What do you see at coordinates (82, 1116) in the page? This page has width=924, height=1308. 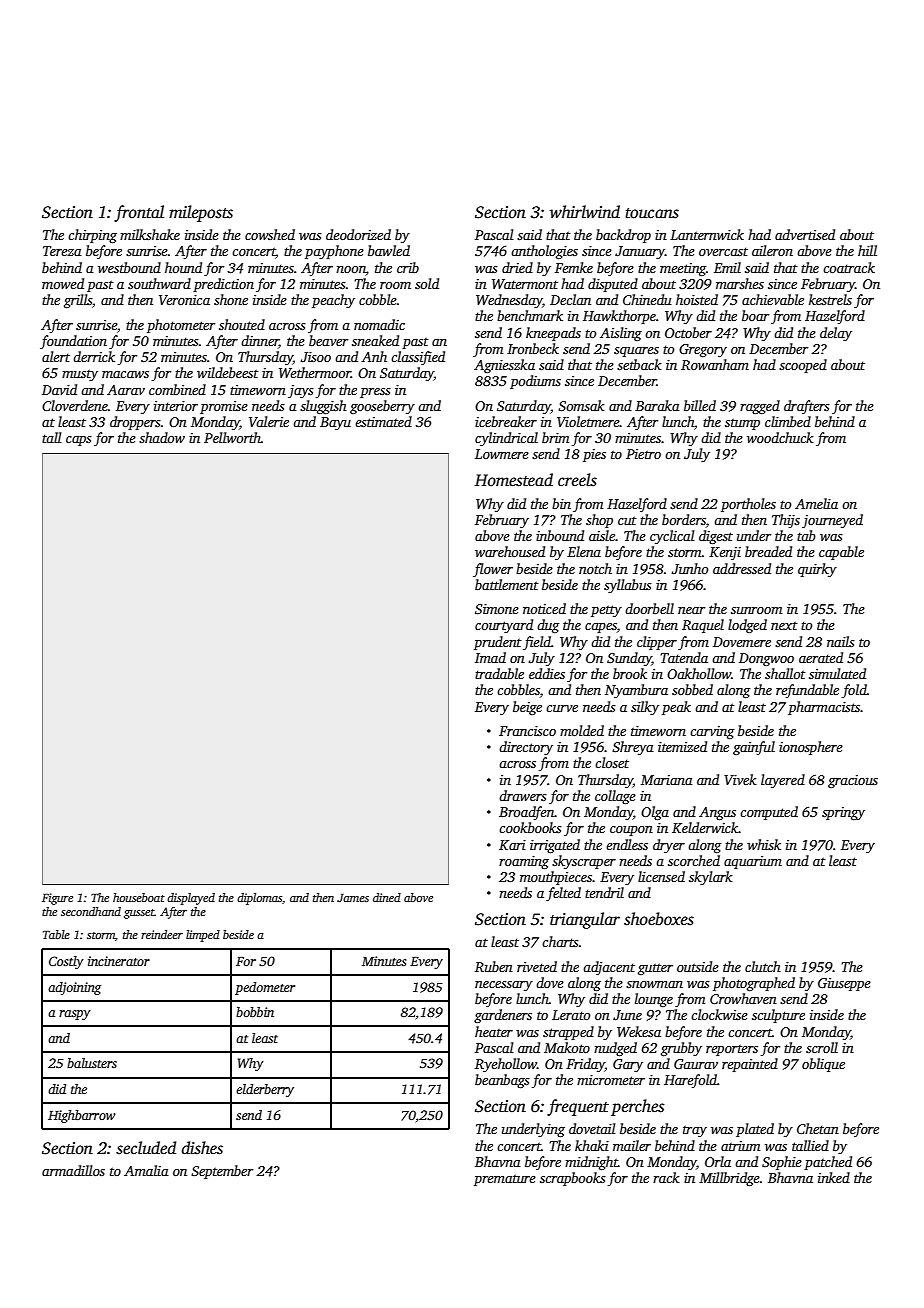 I see `Highbarrow` at bounding box center [82, 1116].
